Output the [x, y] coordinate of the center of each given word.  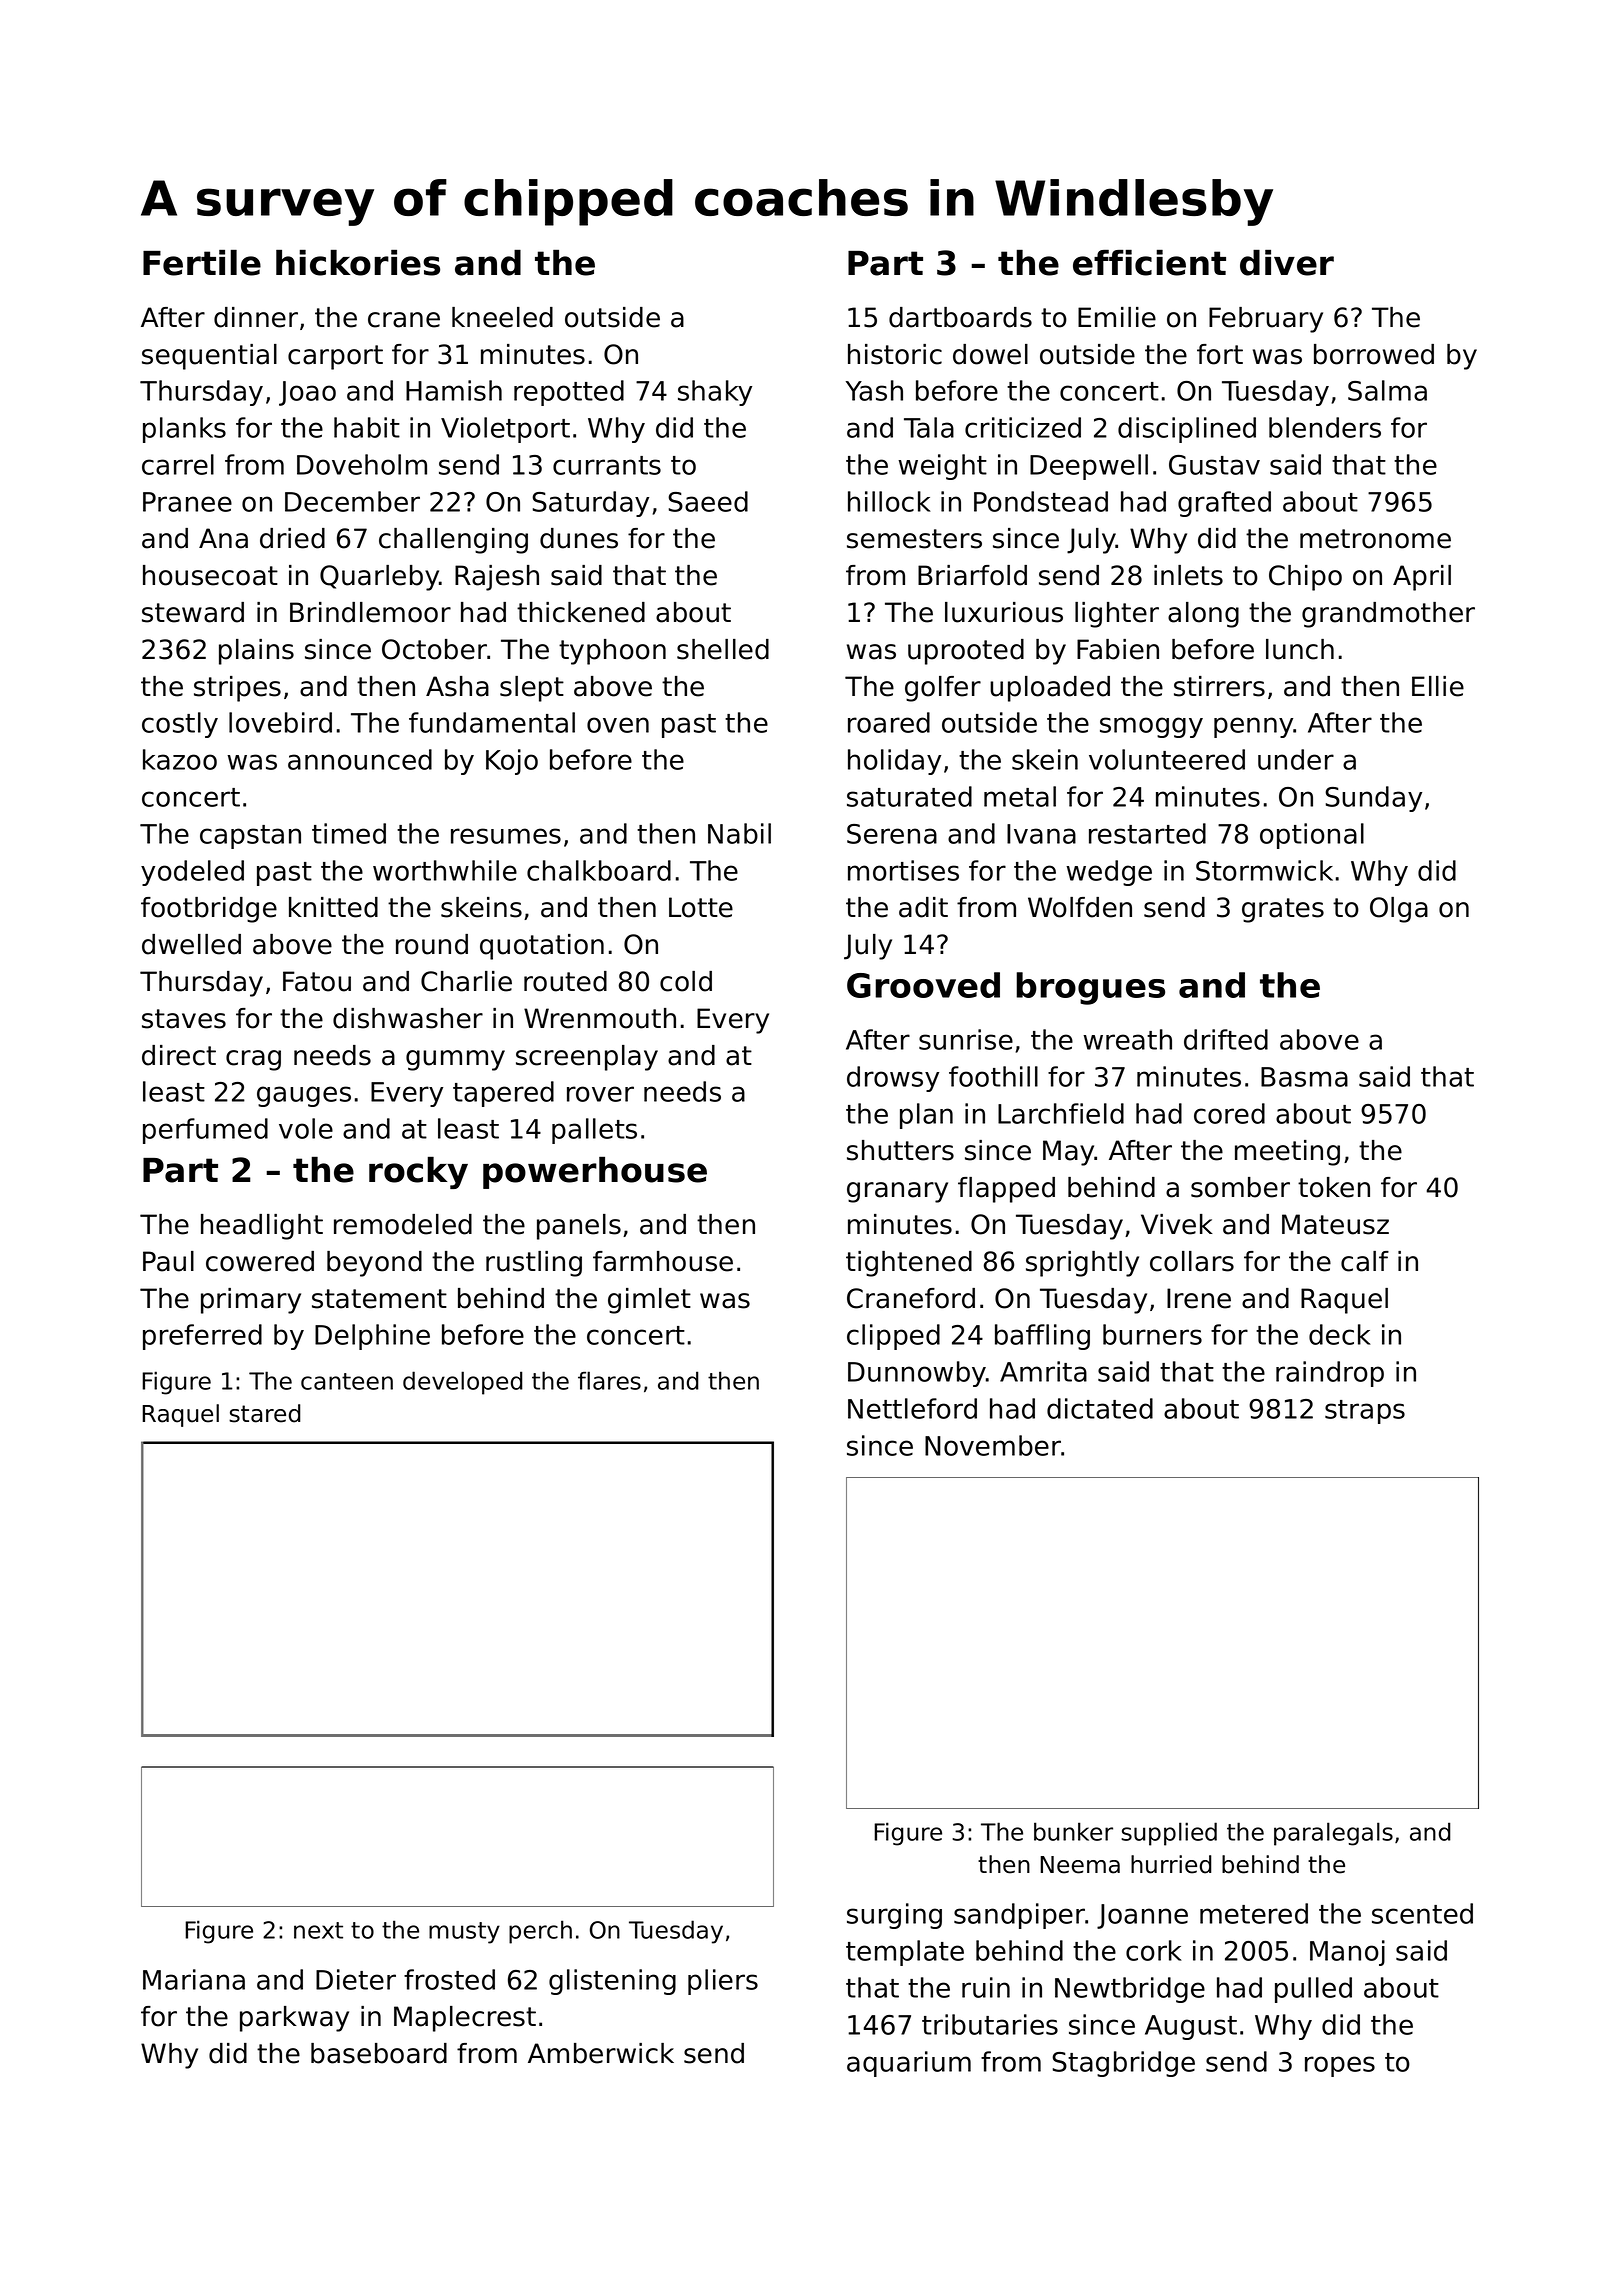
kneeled [502, 317]
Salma [1387, 390]
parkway [294, 2019]
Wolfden [1080, 907]
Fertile [202, 262]
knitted [333, 907]
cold [686, 981]
